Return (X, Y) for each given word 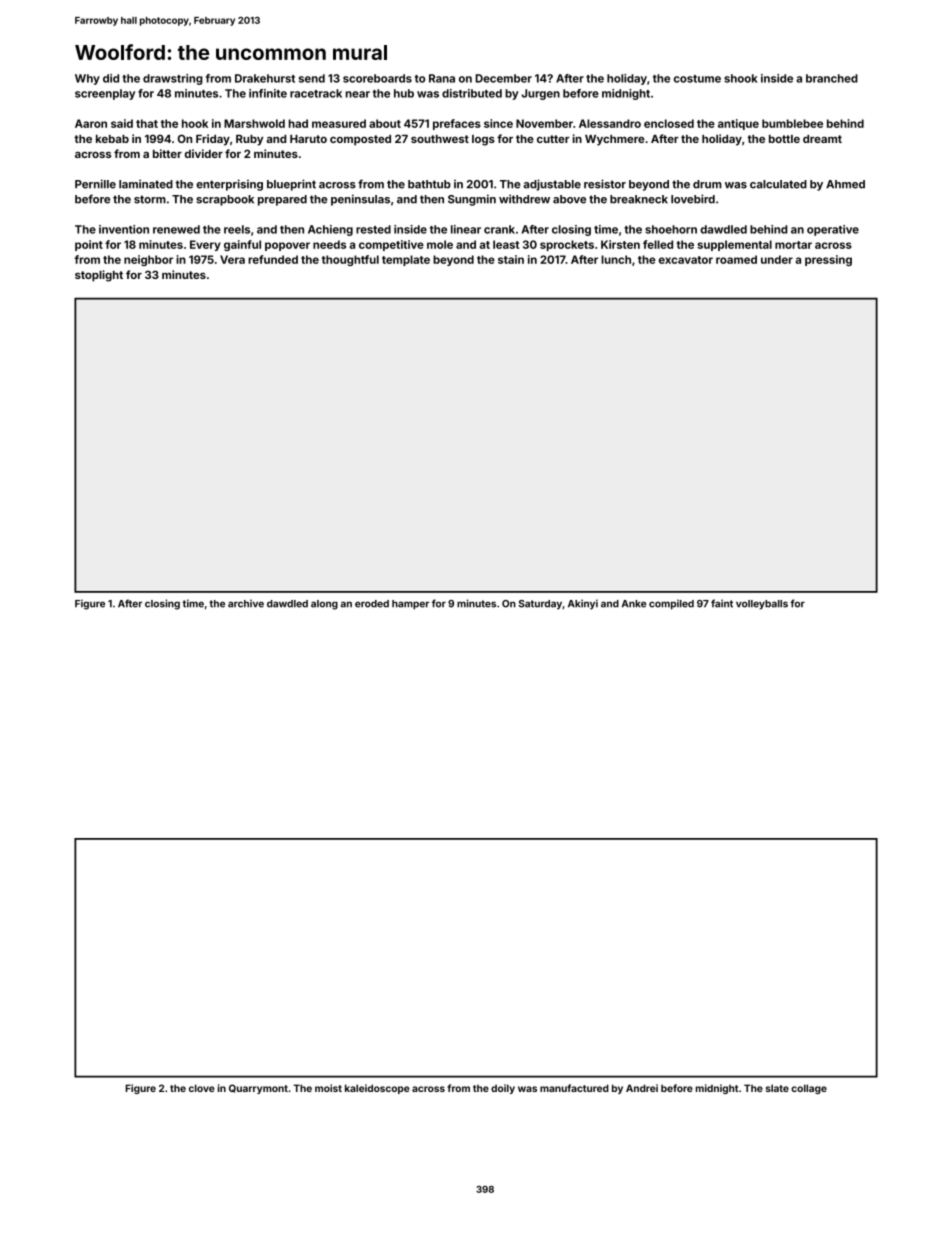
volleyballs (762, 605)
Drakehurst (265, 78)
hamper (410, 605)
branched (832, 78)
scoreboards (377, 78)
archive (246, 603)
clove (202, 1088)
